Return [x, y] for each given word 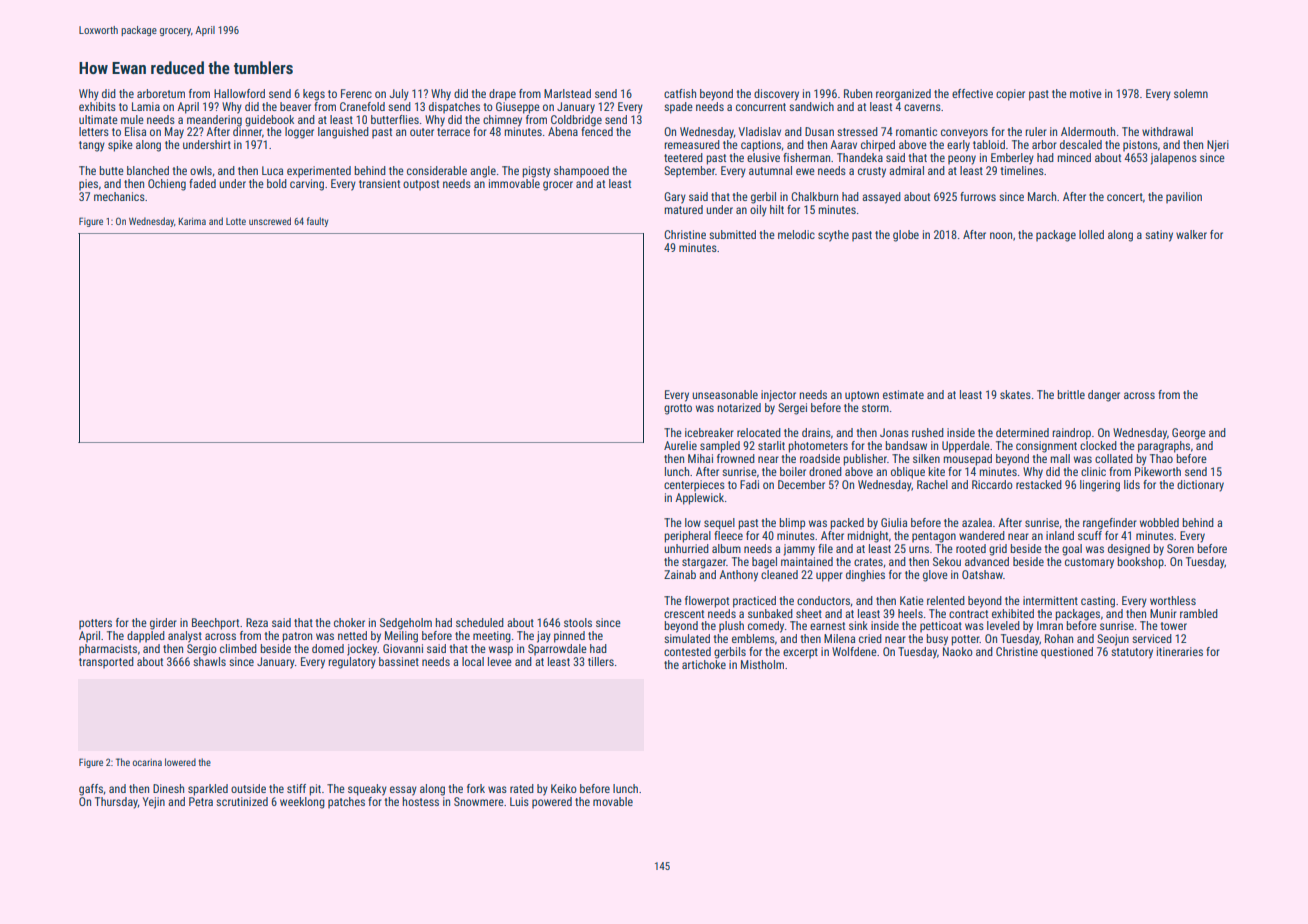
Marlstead [567, 93]
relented [946, 600]
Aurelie [680, 445]
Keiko [564, 788]
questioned [1067, 653]
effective [972, 93]
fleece [728, 535]
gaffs [91, 790]
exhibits [97, 106]
